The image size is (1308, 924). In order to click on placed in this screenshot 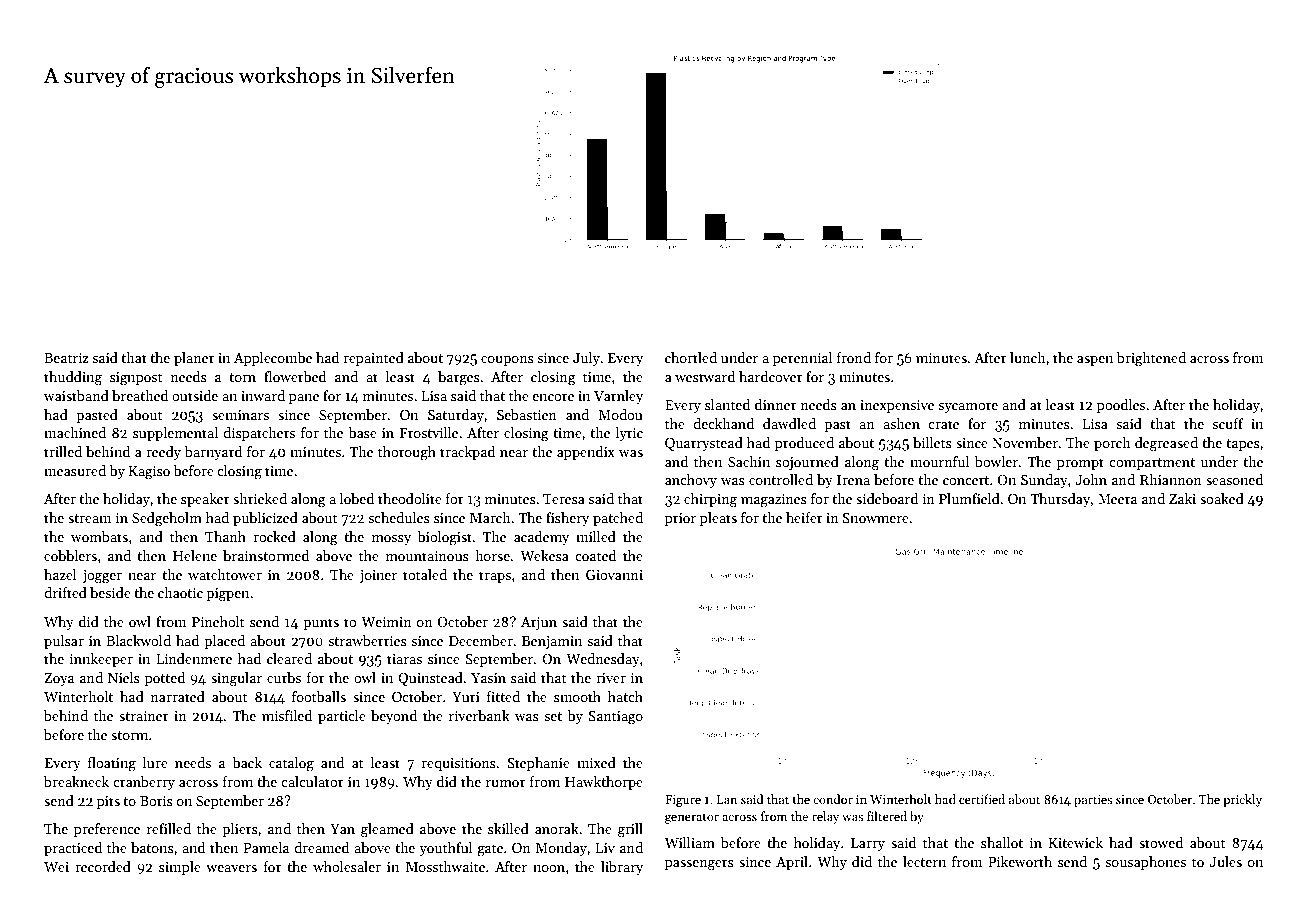, I will do `click(224, 642)`.
